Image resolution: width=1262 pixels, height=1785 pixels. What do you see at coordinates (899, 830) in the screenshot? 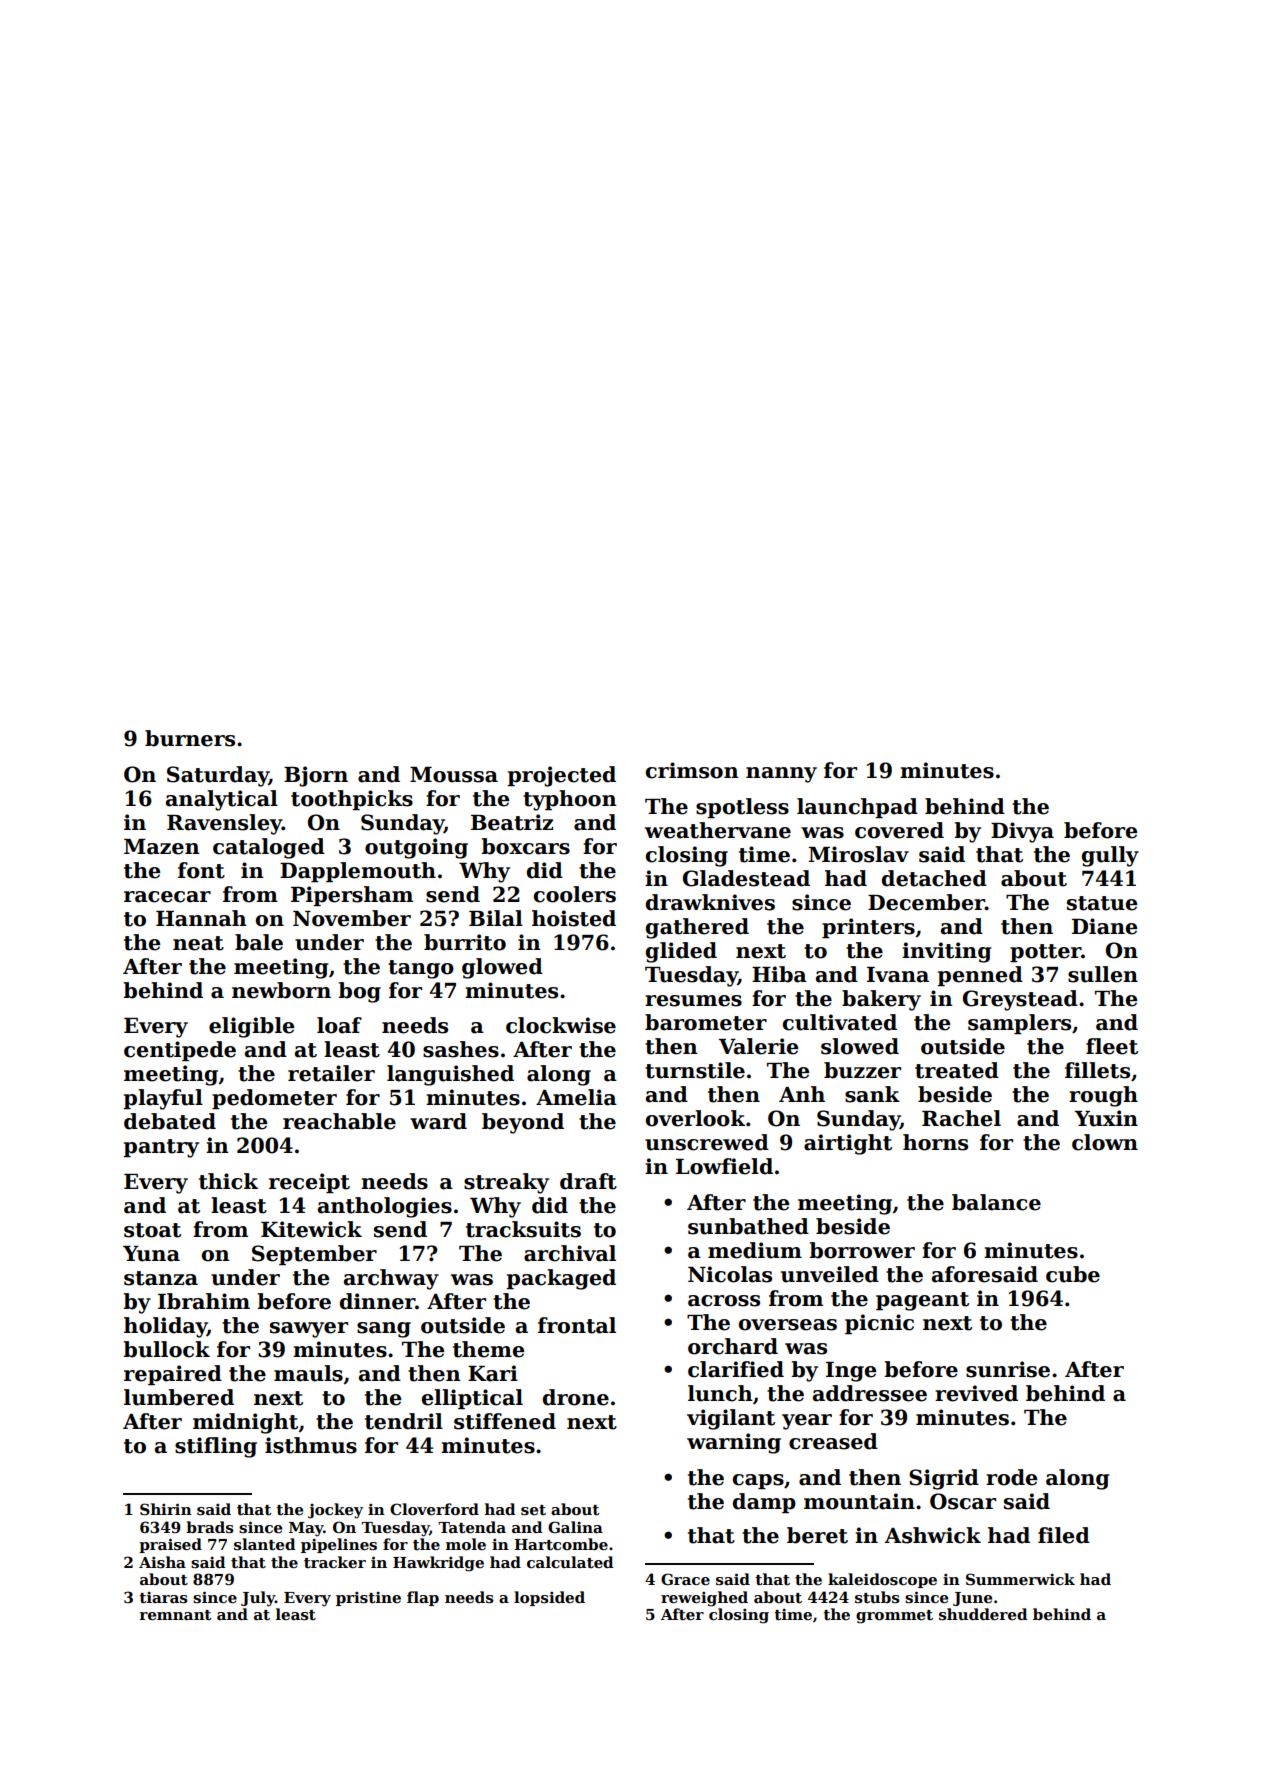
I see `covered` at bounding box center [899, 830].
